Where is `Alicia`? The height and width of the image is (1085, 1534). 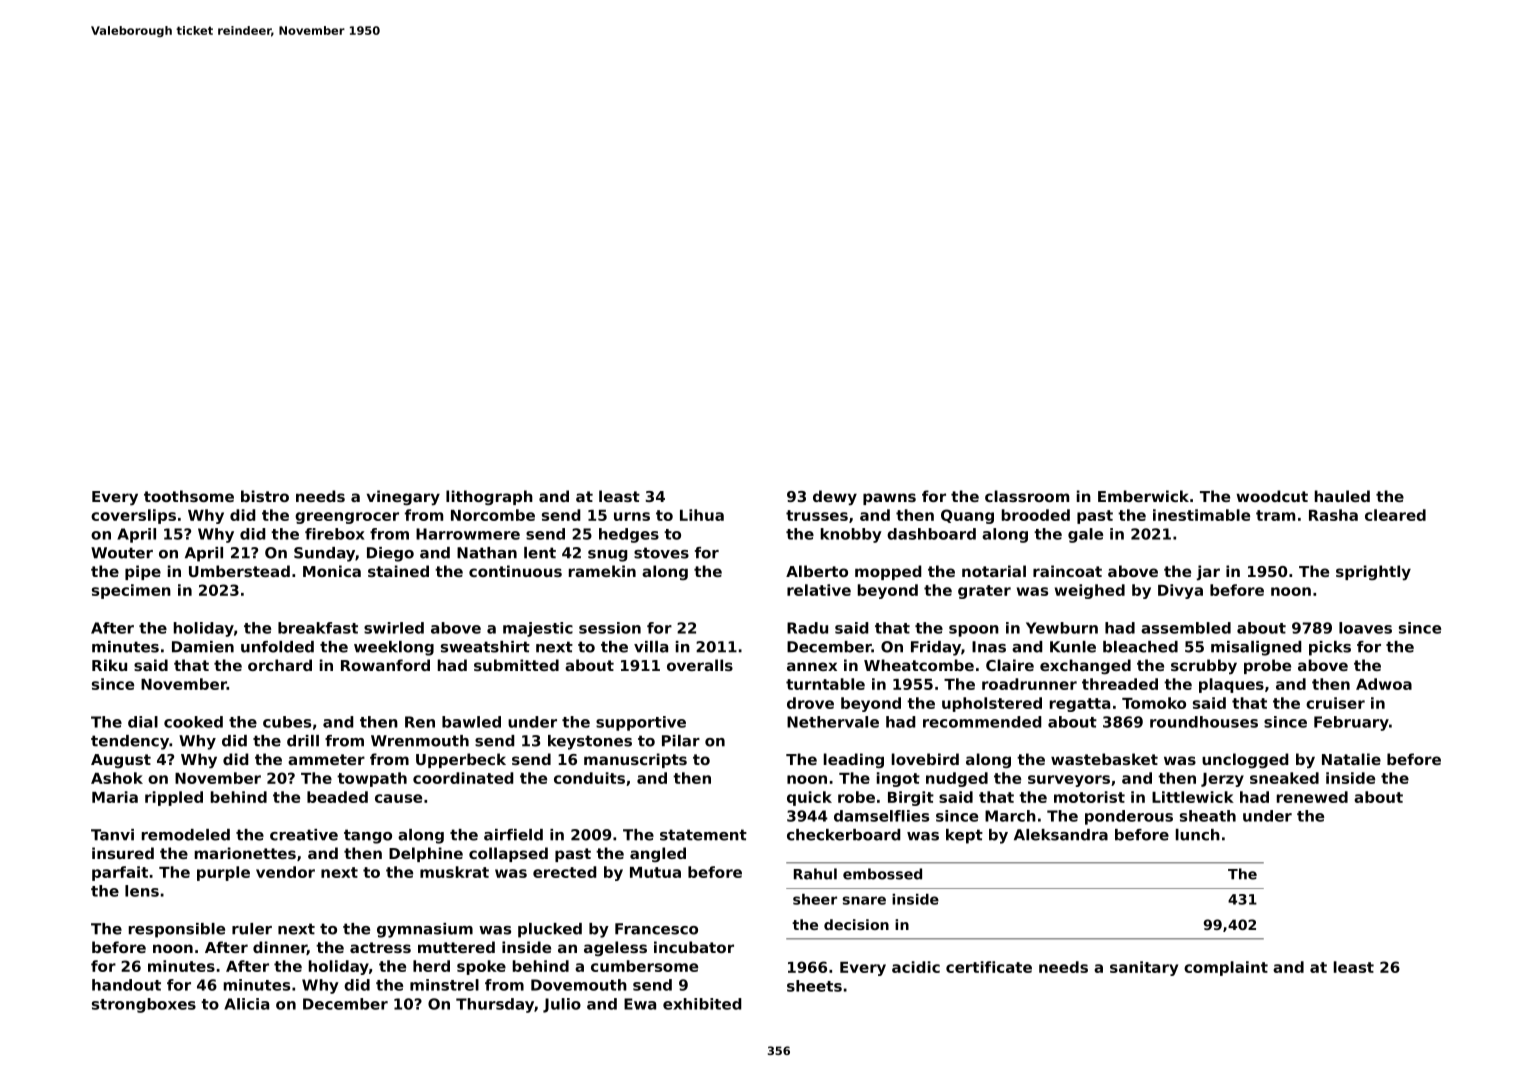 Alicia is located at coordinates (246, 1004).
